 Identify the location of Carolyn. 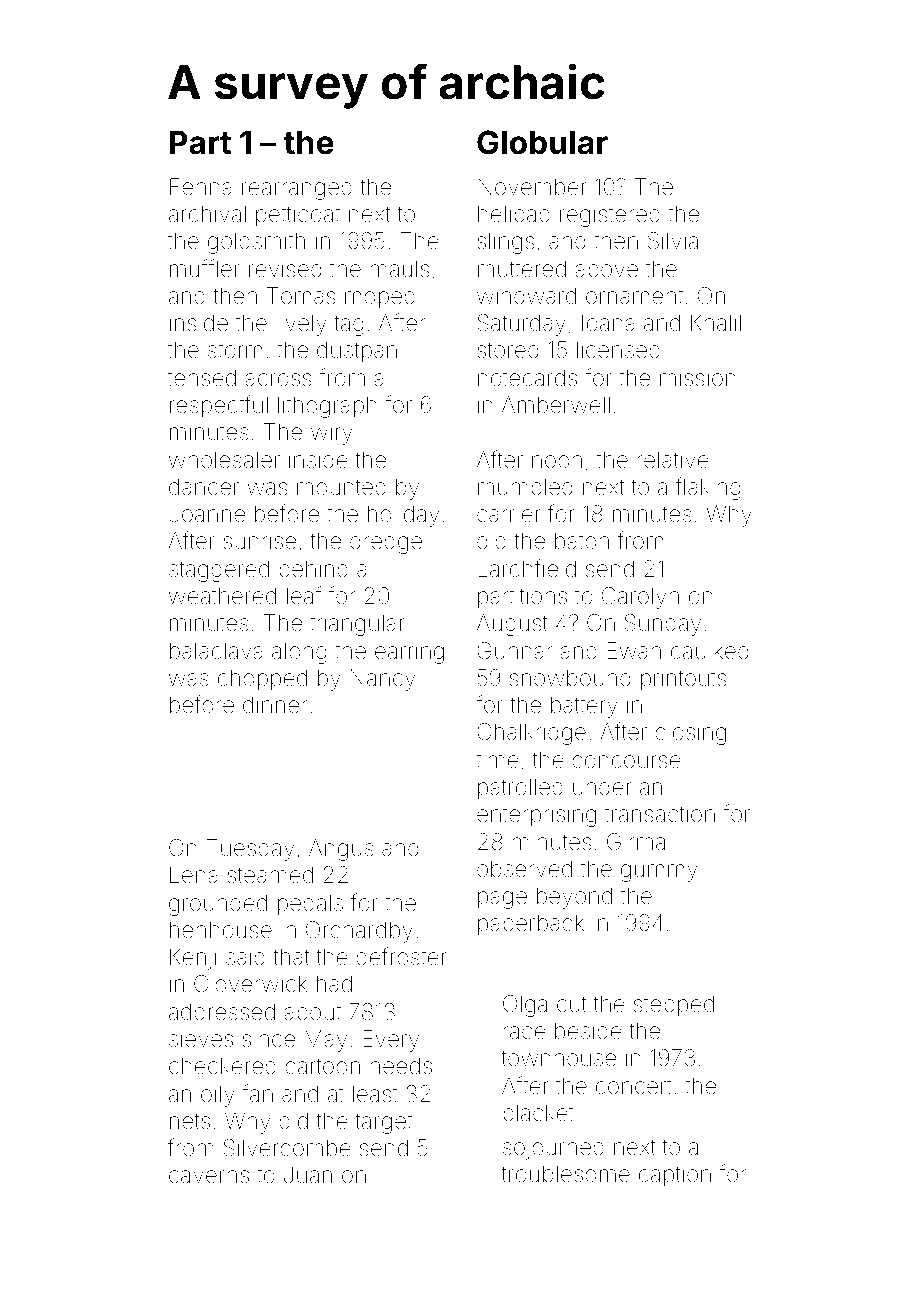
(640, 598).
